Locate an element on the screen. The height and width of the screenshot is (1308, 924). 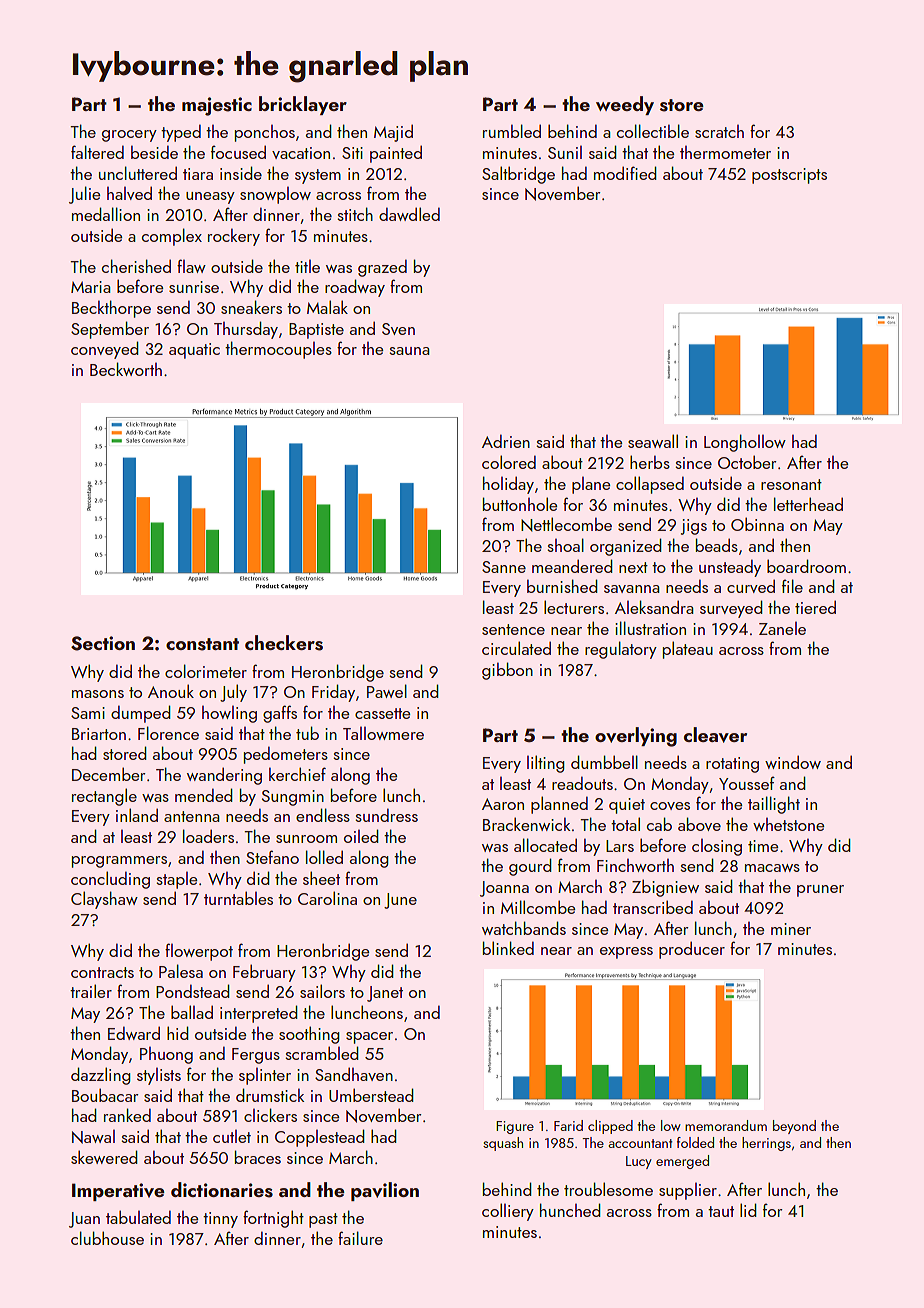
failure is located at coordinates (360, 1238).
